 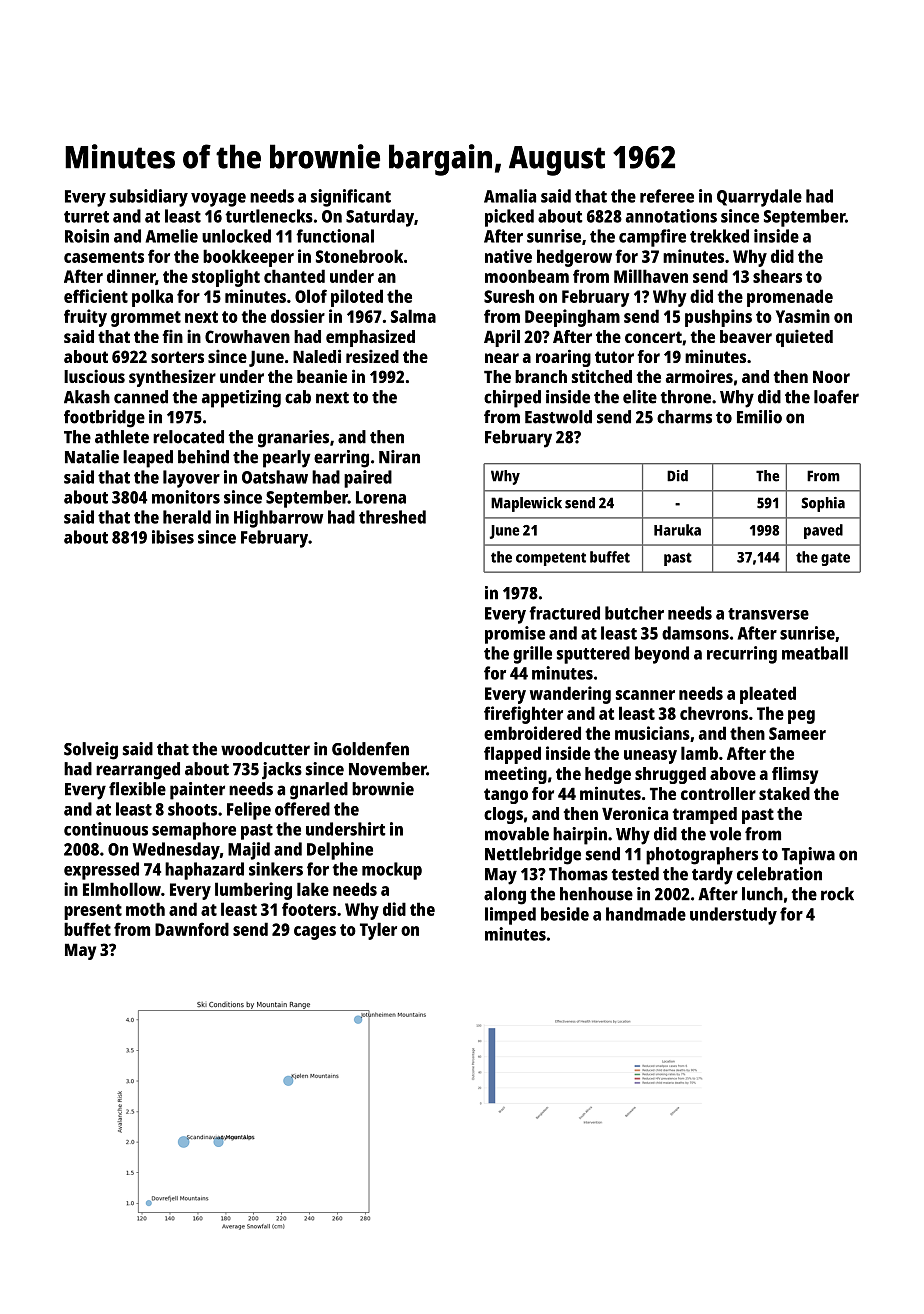 What do you see at coordinates (187, 517) in the screenshot?
I see `herald` at bounding box center [187, 517].
